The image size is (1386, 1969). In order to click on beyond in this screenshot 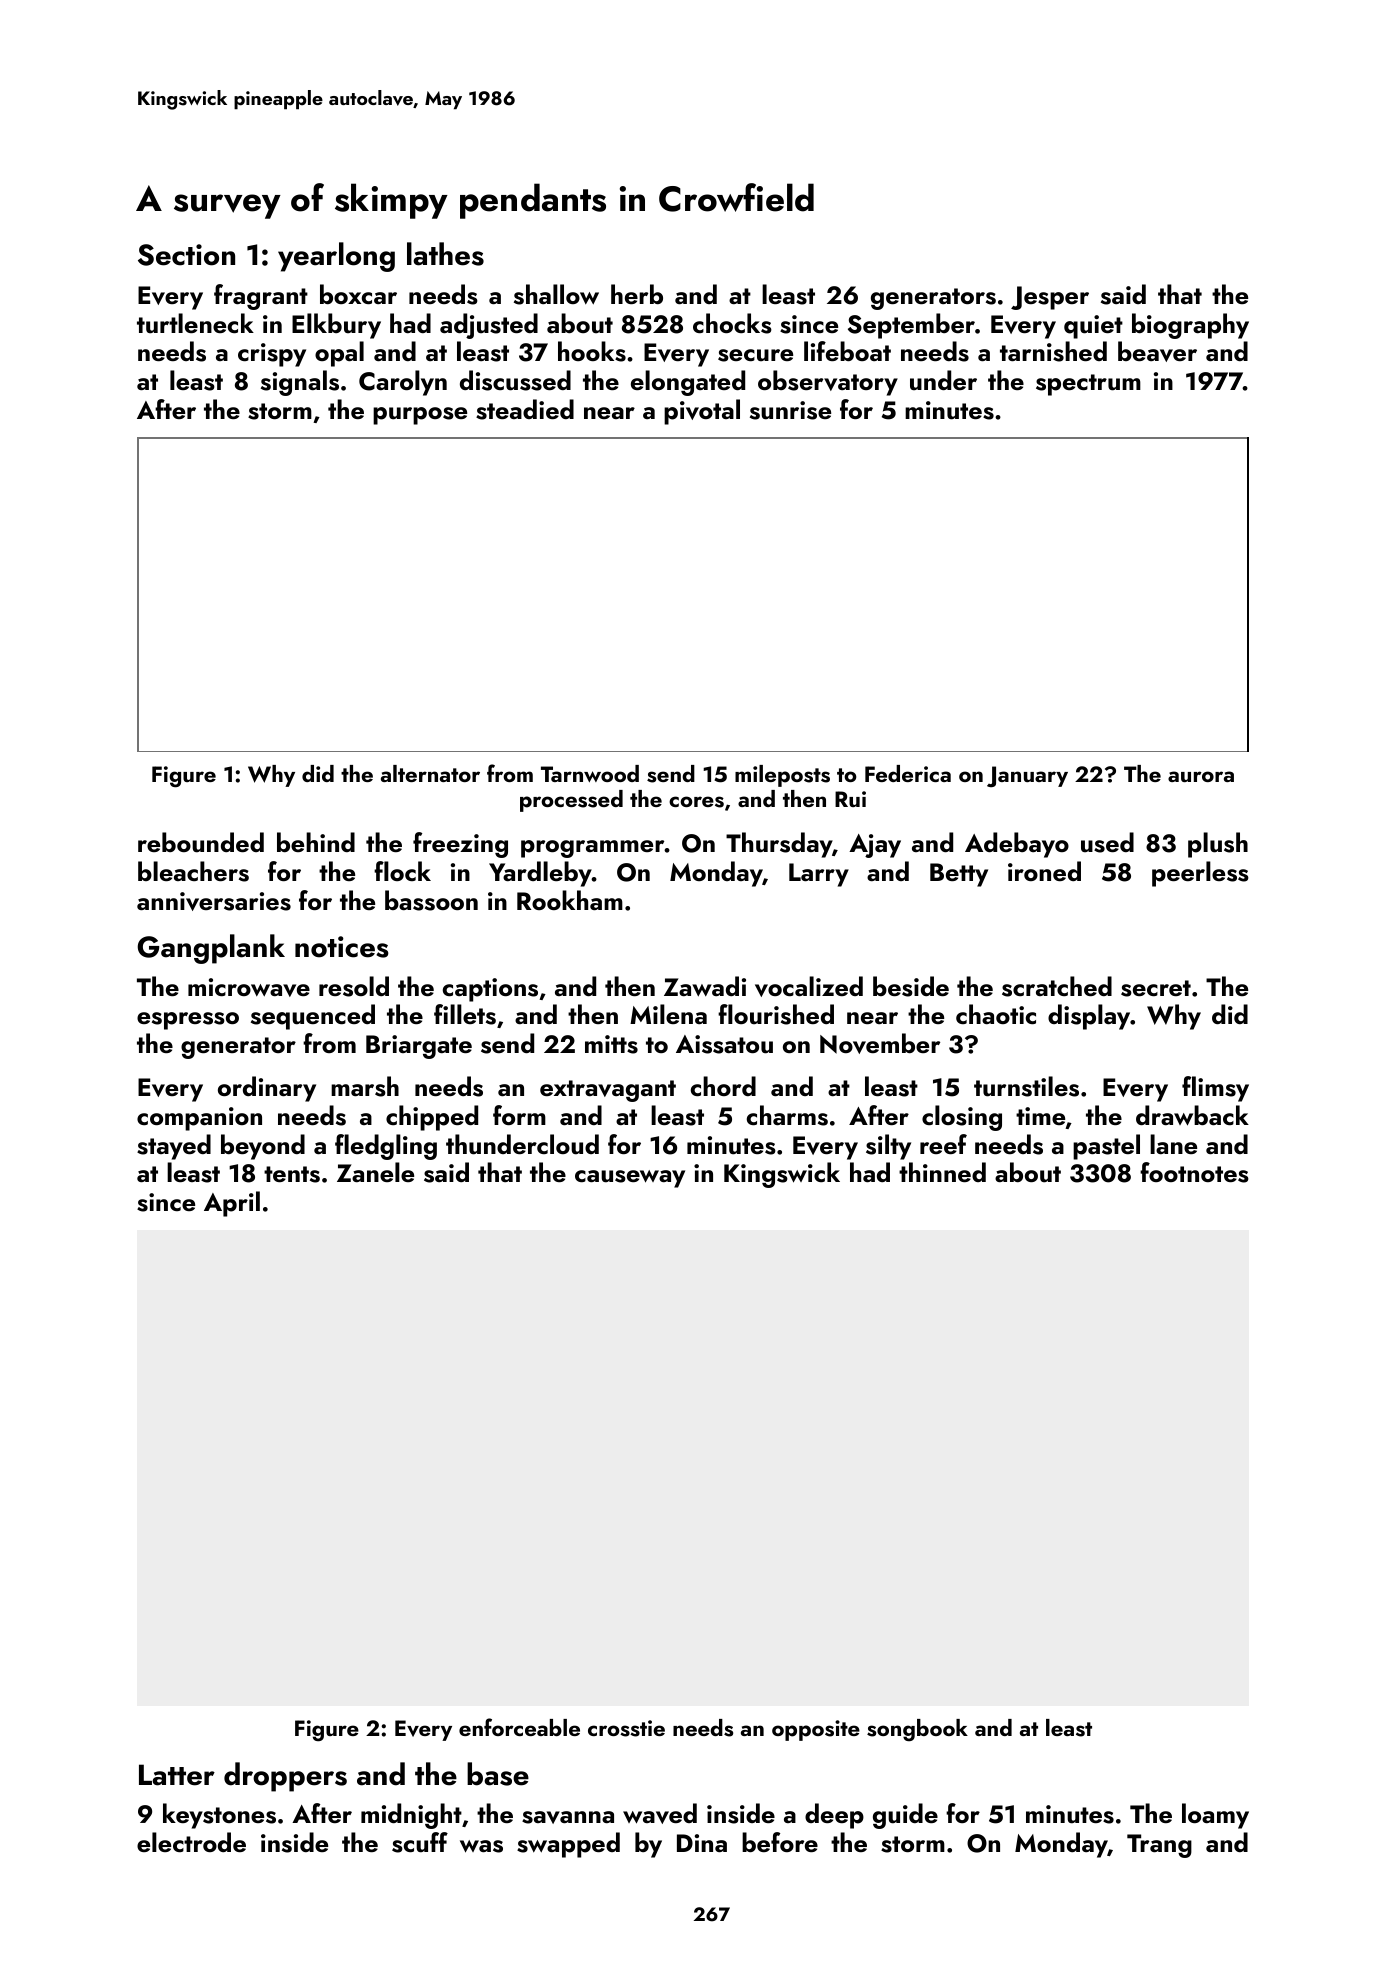, I will do `click(263, 1147)`.
